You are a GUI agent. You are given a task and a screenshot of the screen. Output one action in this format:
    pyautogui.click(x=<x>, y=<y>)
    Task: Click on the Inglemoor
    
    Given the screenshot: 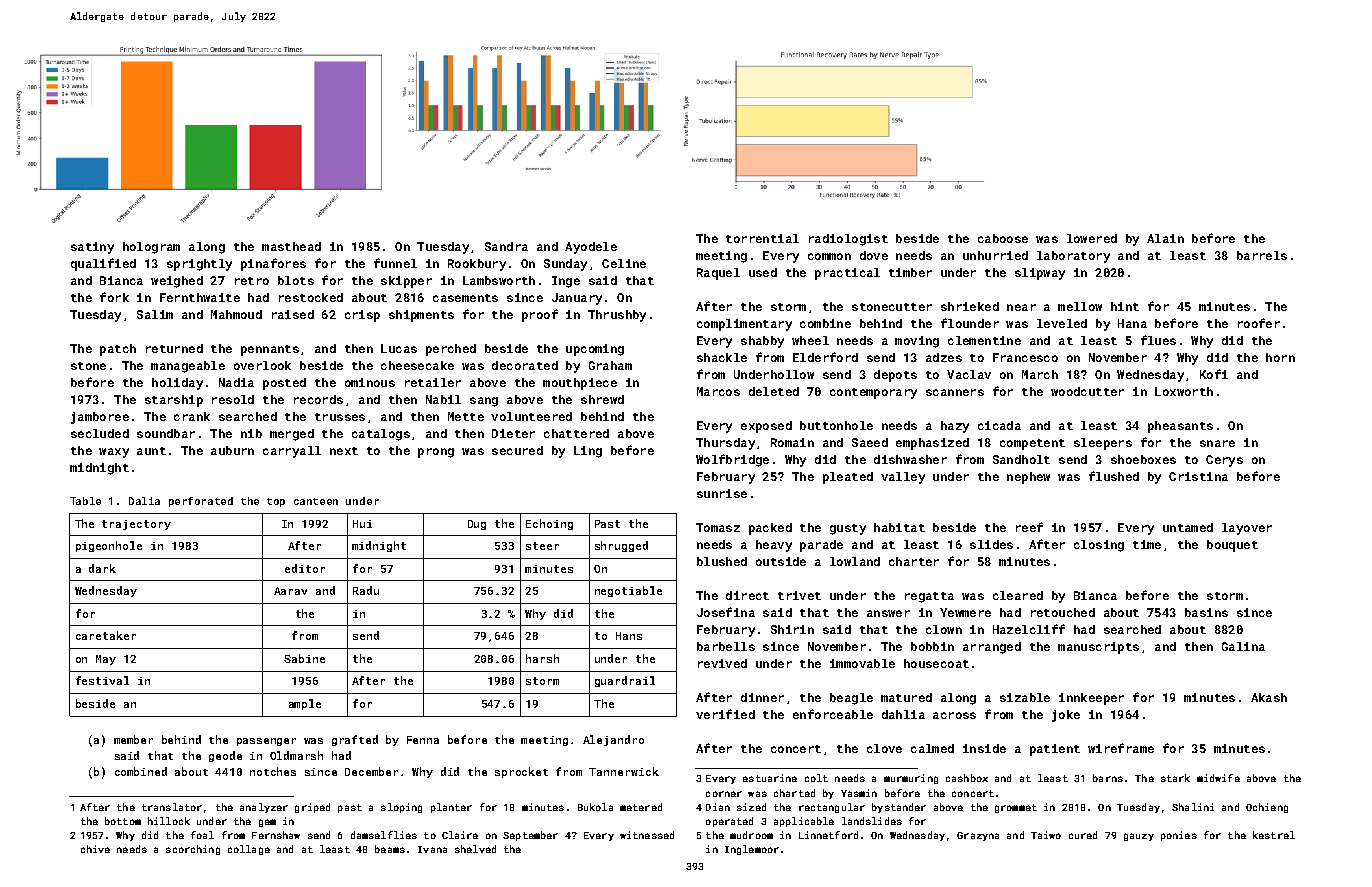 What is the action you would take?
    pyautogui.click(x=752, y=850)
